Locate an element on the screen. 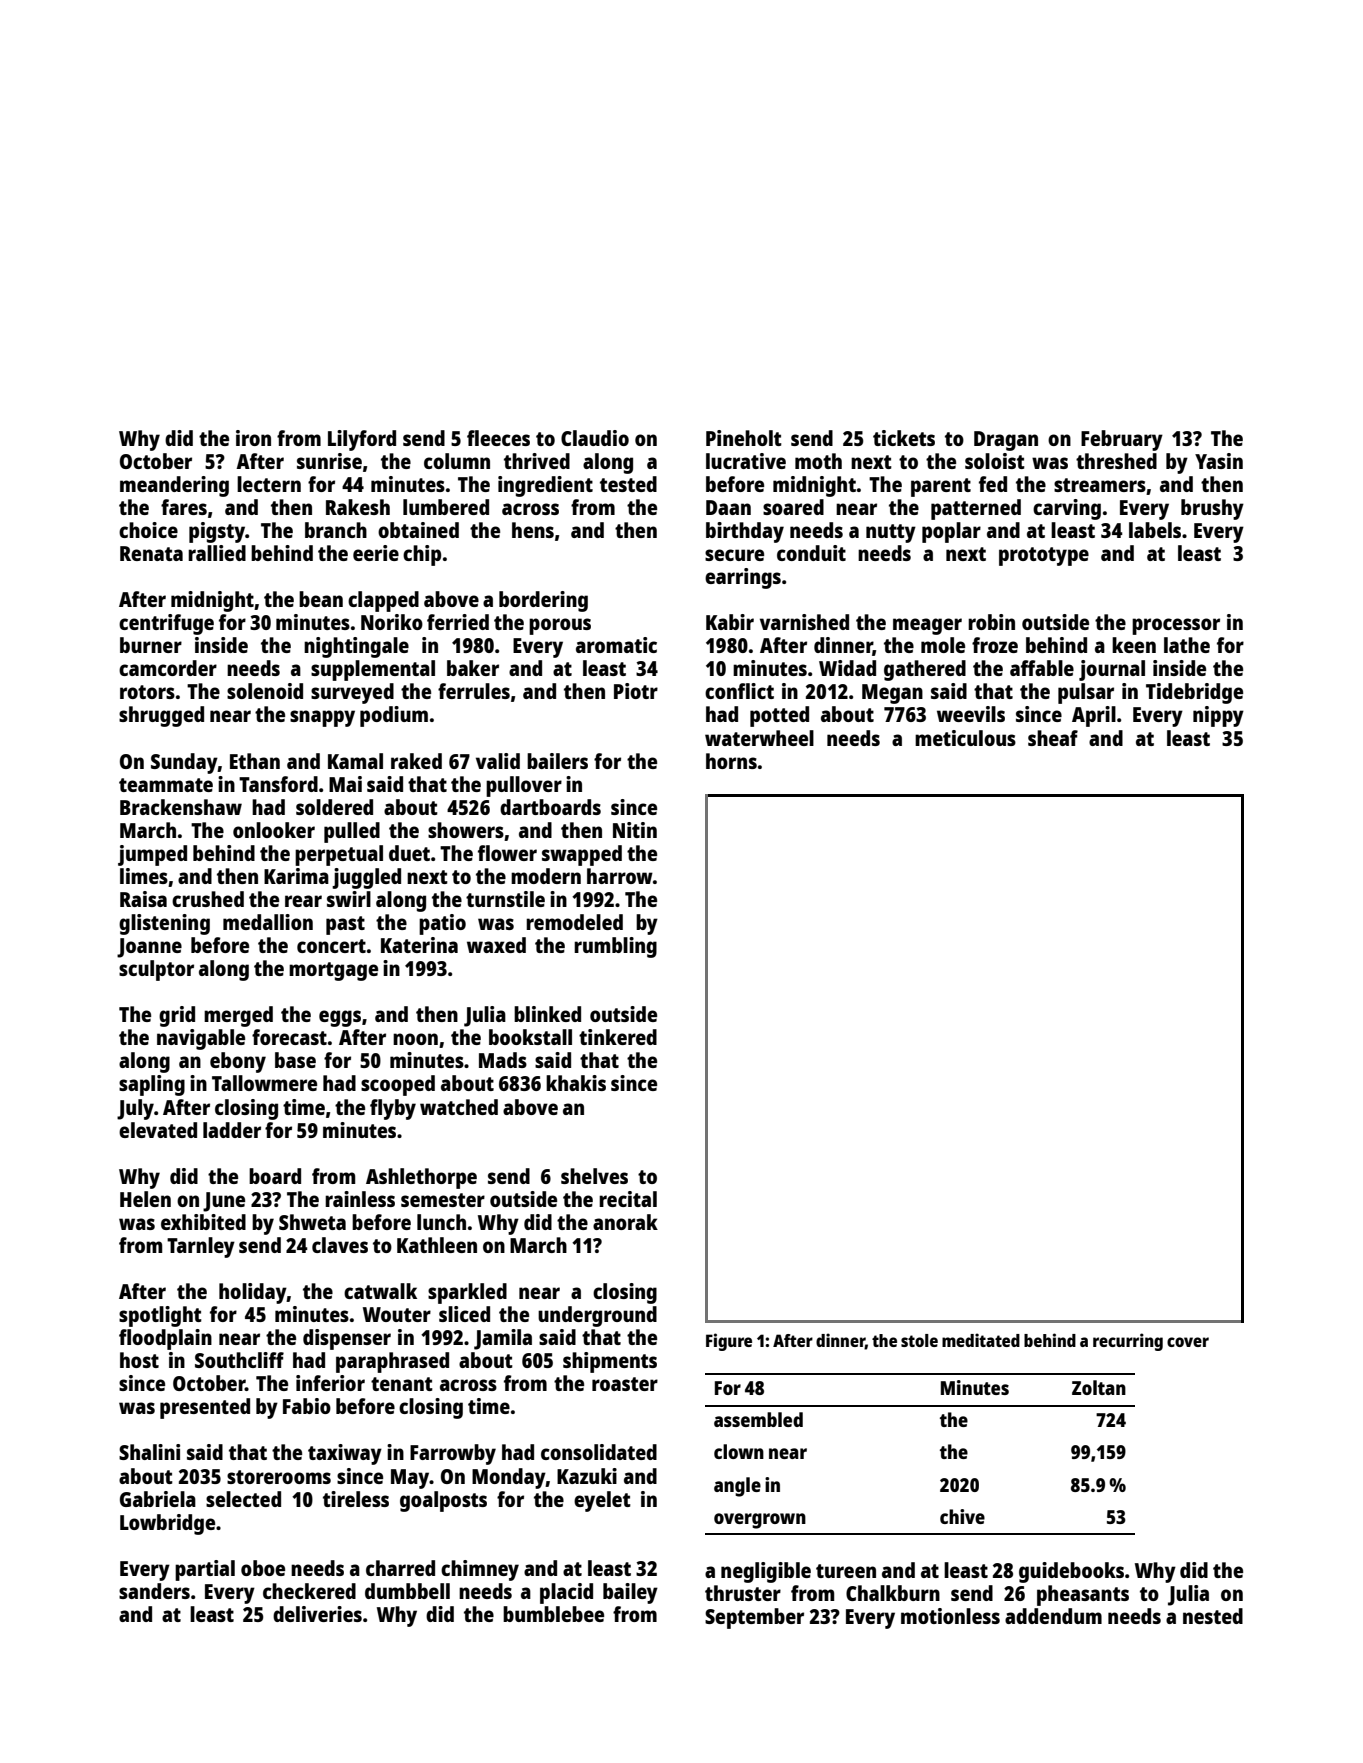  stole is located at coordinates (919, 1340).
